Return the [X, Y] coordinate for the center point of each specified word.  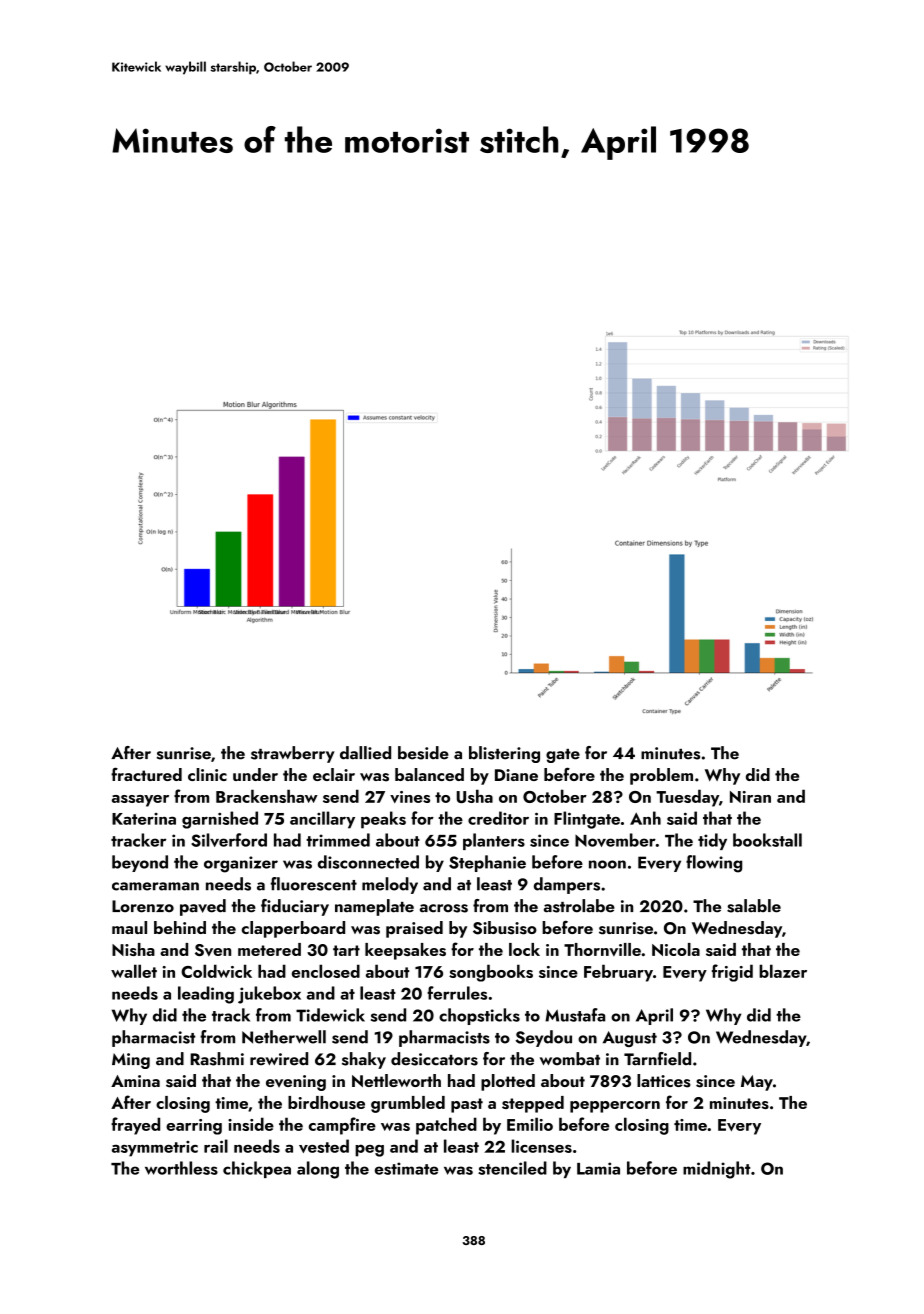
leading [206, 995]
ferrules [457, 993]
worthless [181, 1168]
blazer [783, 971]
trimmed [338, 840]
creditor [498, 818]
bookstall [767, 840]
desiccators [434, 1059]
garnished [220, 820]
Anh [645, 818]
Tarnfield [657, 1059]
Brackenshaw [267, 796]
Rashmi [217, 1059]
